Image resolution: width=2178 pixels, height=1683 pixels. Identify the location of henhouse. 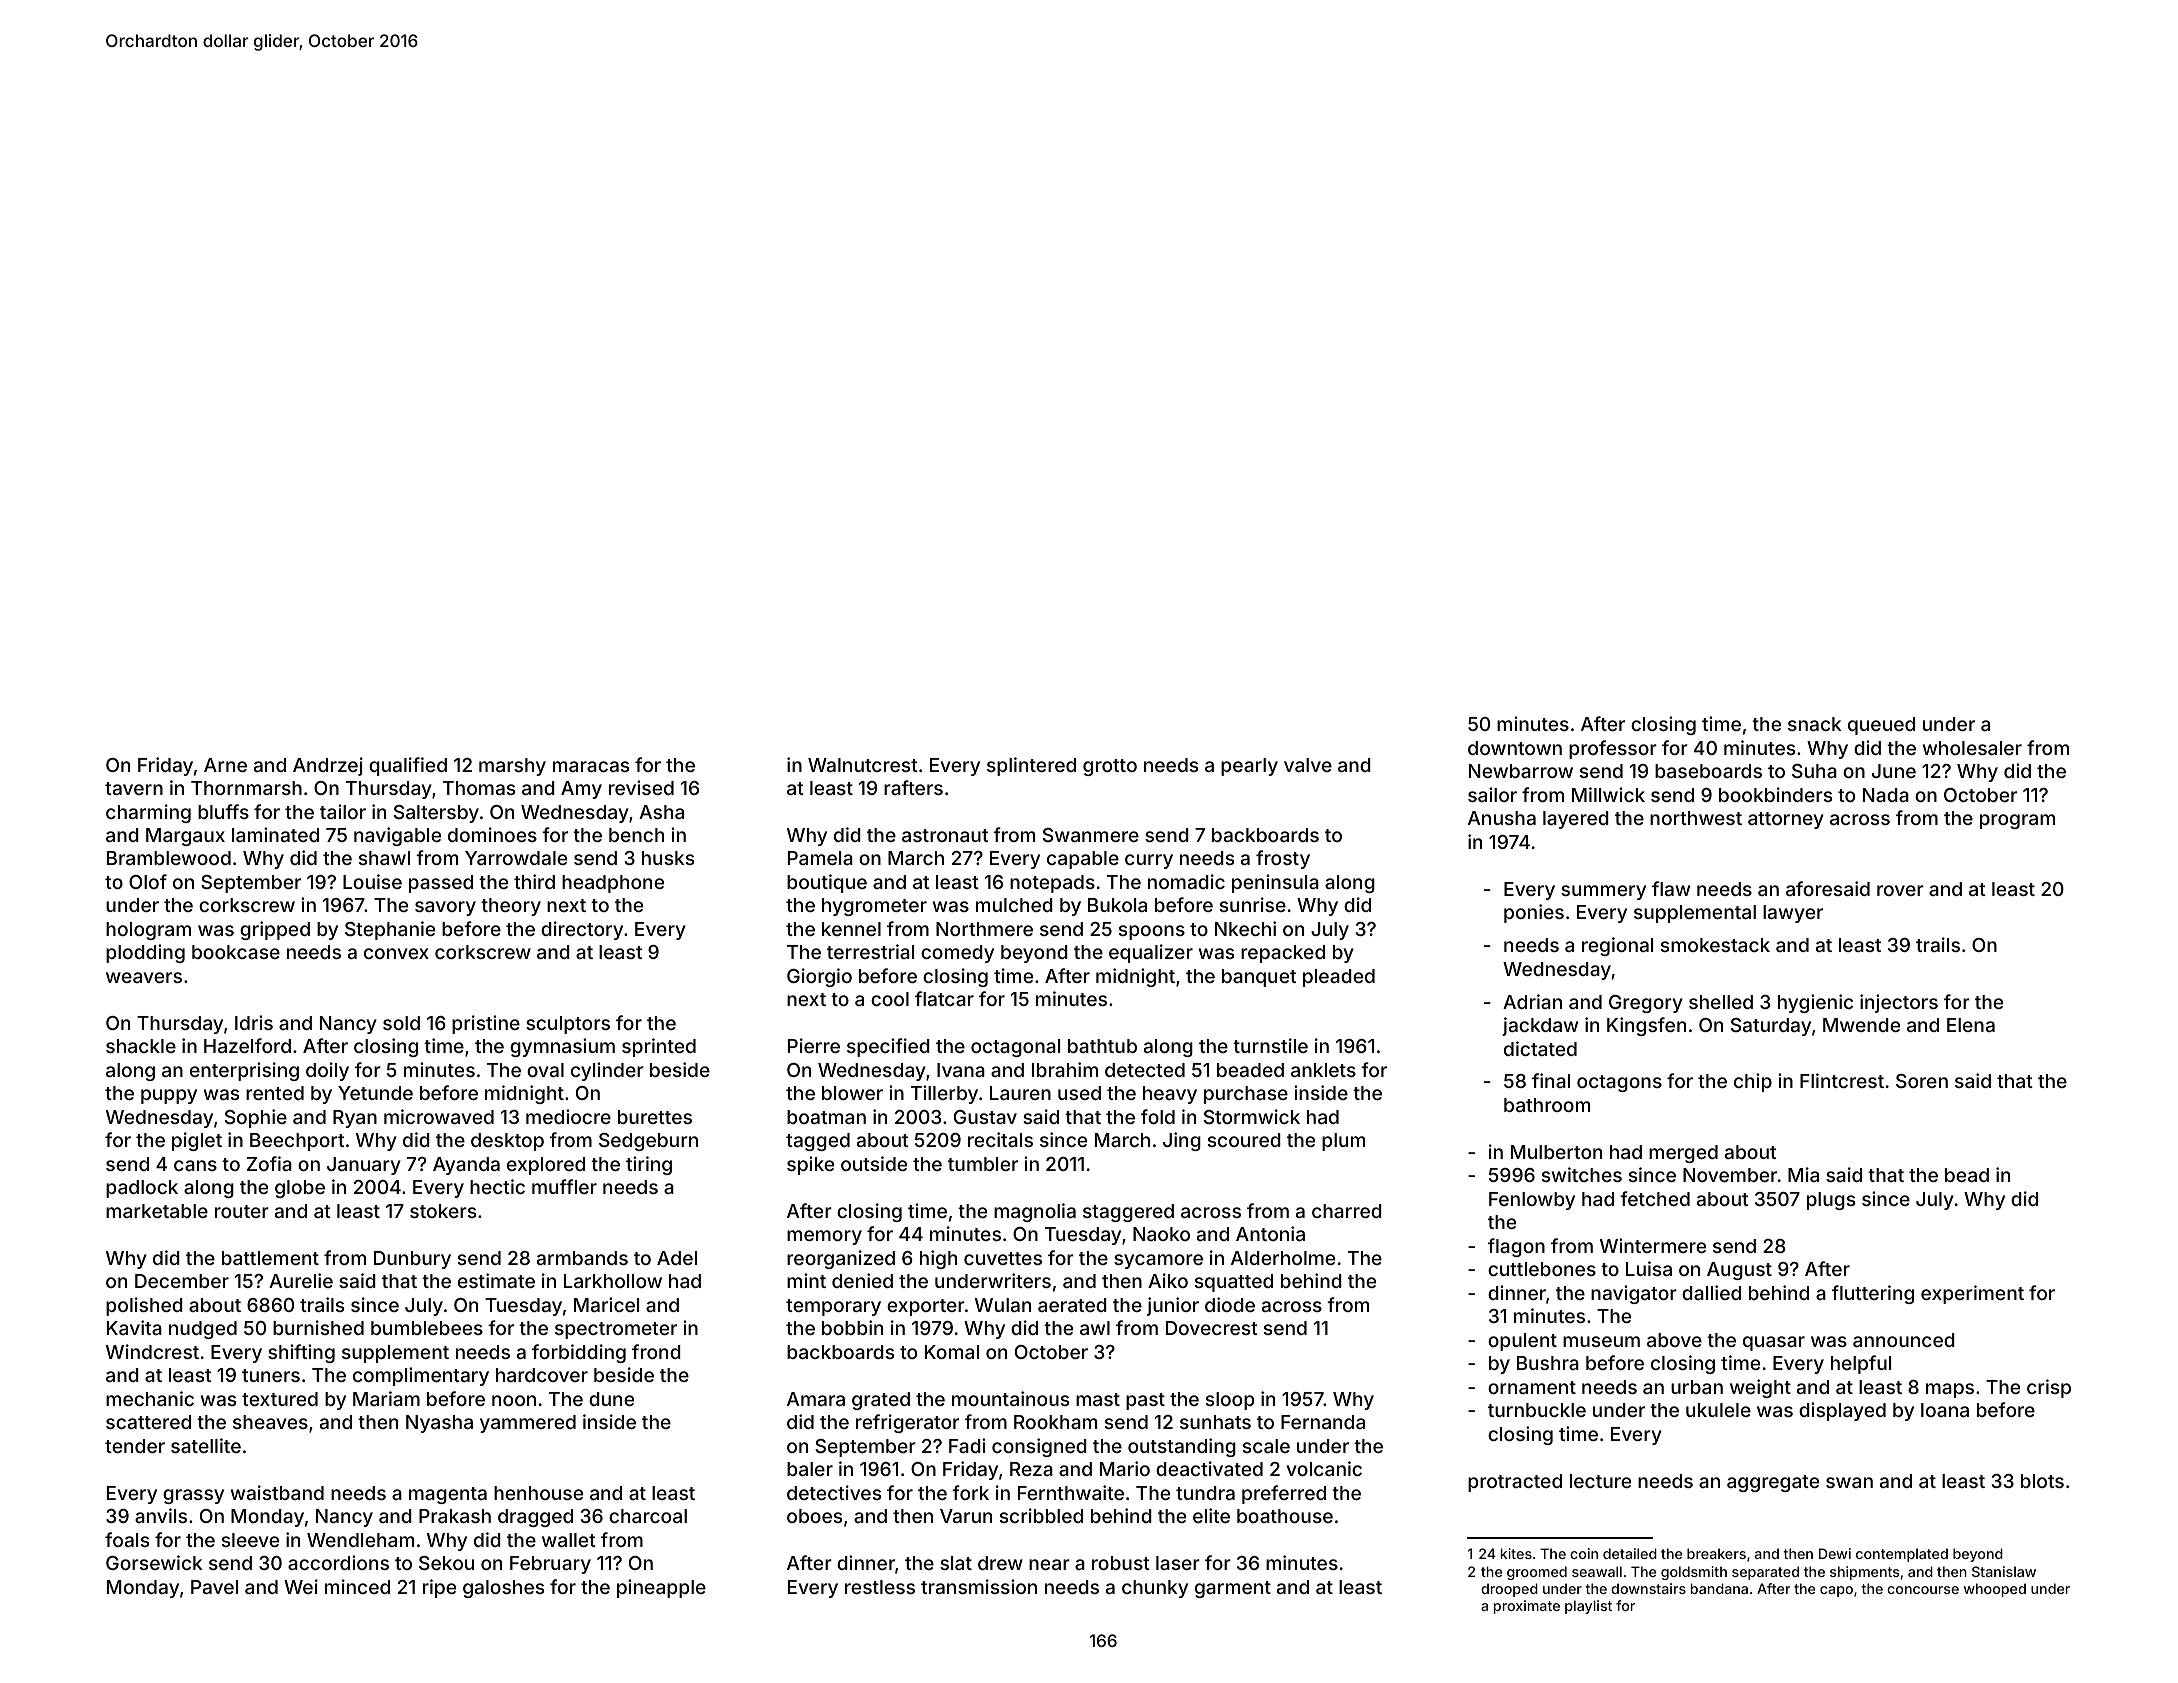
(538, 1493).
